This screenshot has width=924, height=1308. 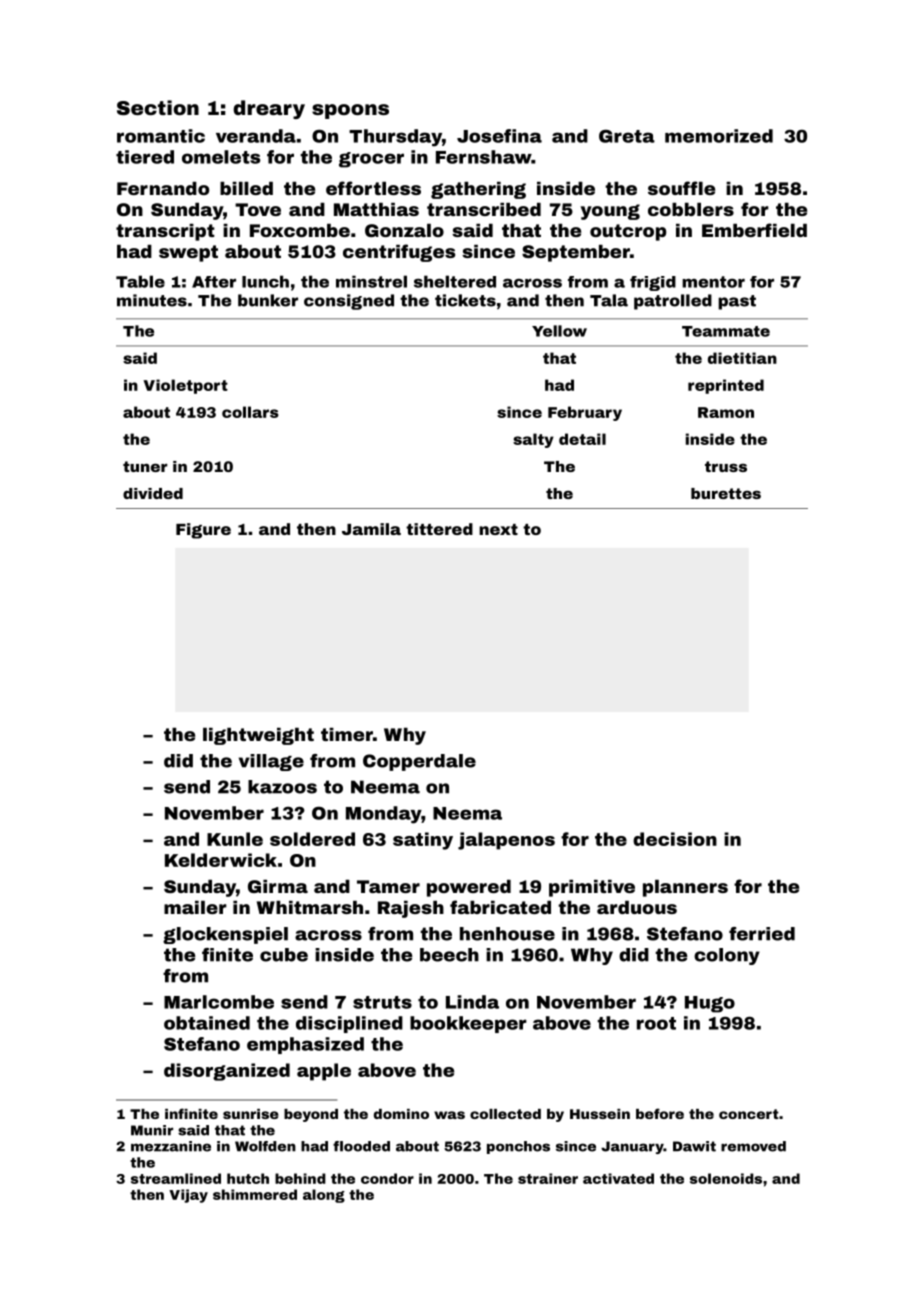 I want to click on disorganized, so click(x=227, y=1072).
